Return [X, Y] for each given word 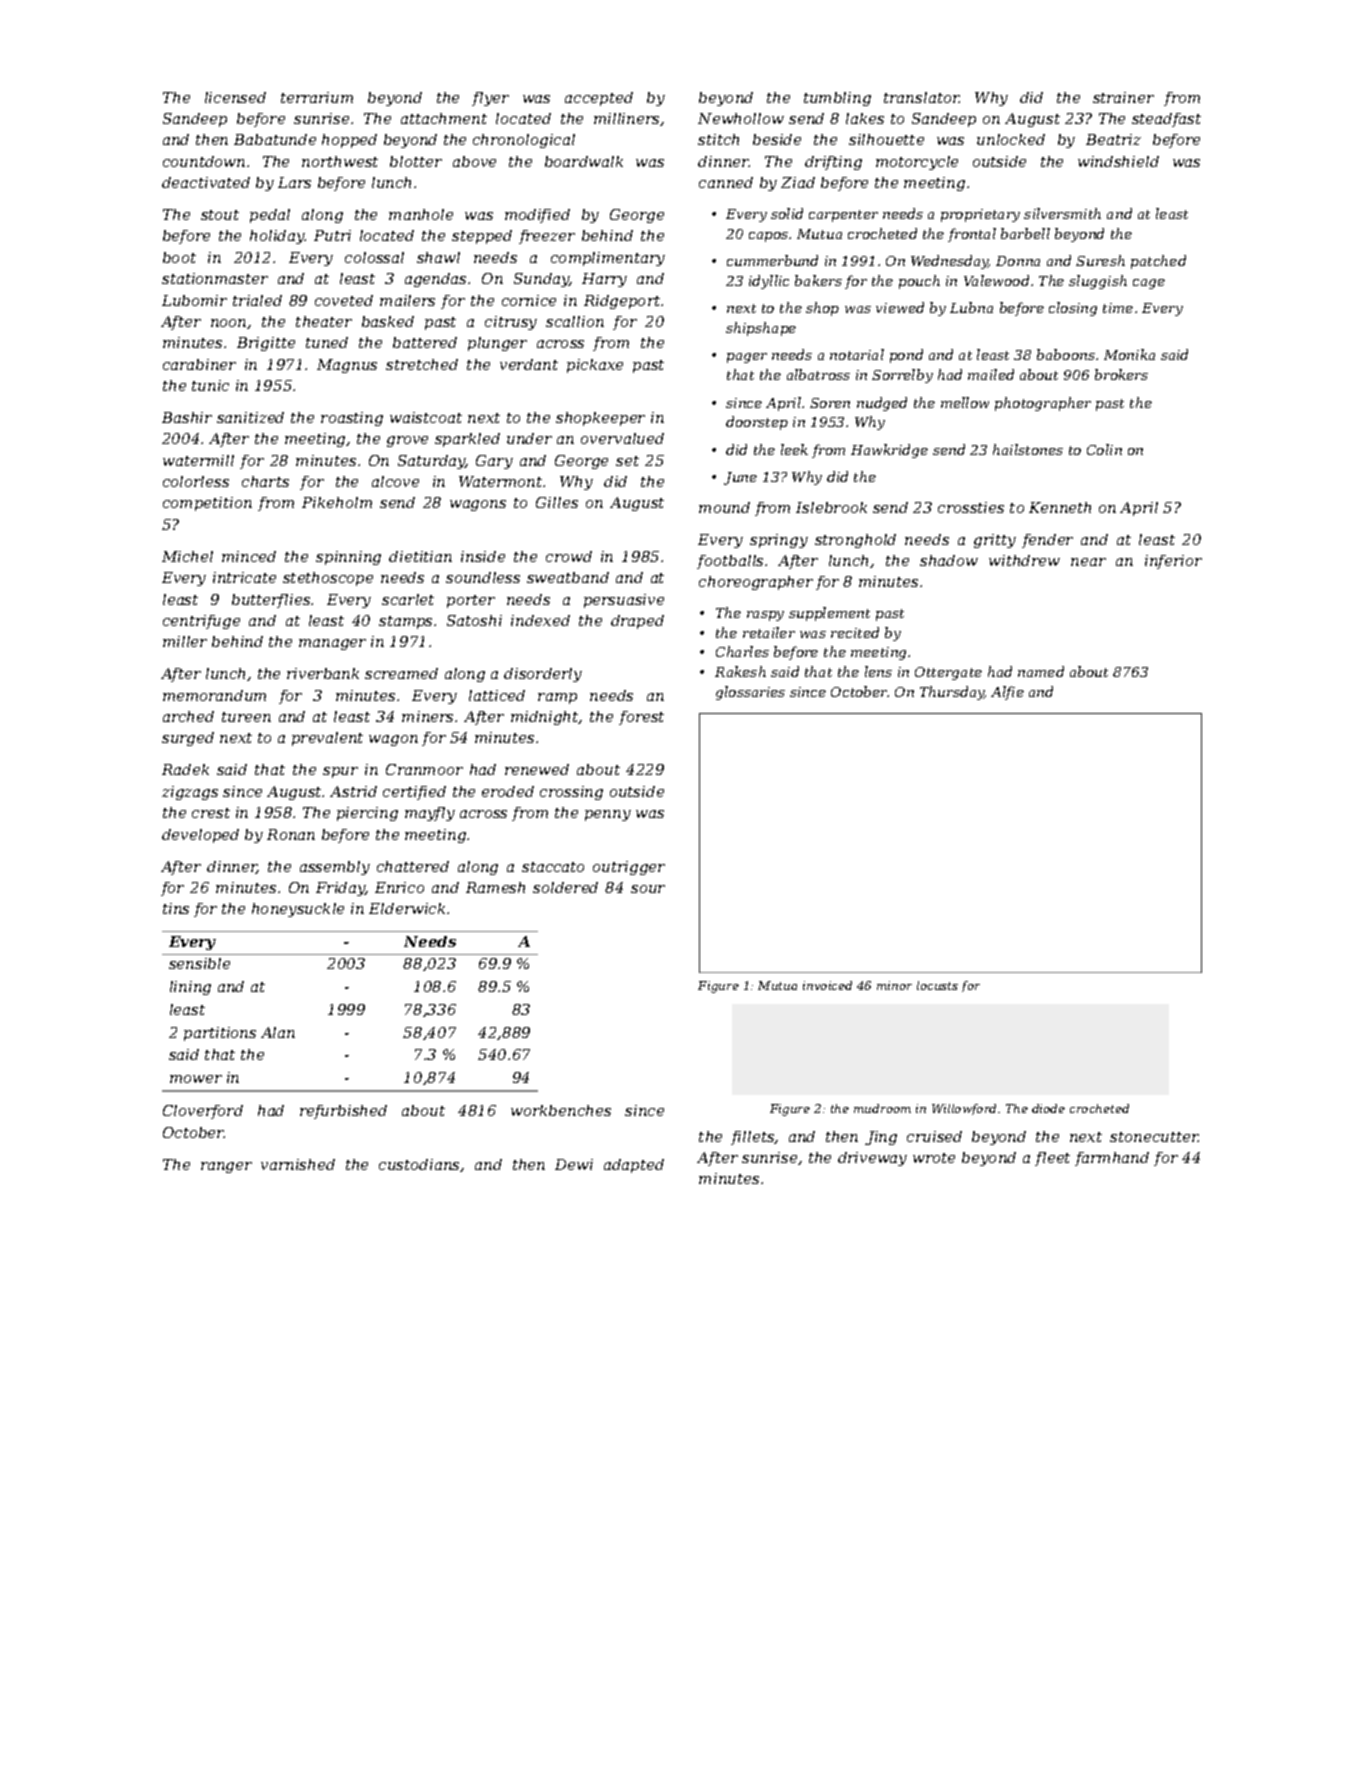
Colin [1104, 449]
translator [922, 97]
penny [608, 815]
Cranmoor [424, 769]
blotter [416, 161]
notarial [857, 354]
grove [407, 441]
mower [196, 1079]
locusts [937, 985]
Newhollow [741, 118]
